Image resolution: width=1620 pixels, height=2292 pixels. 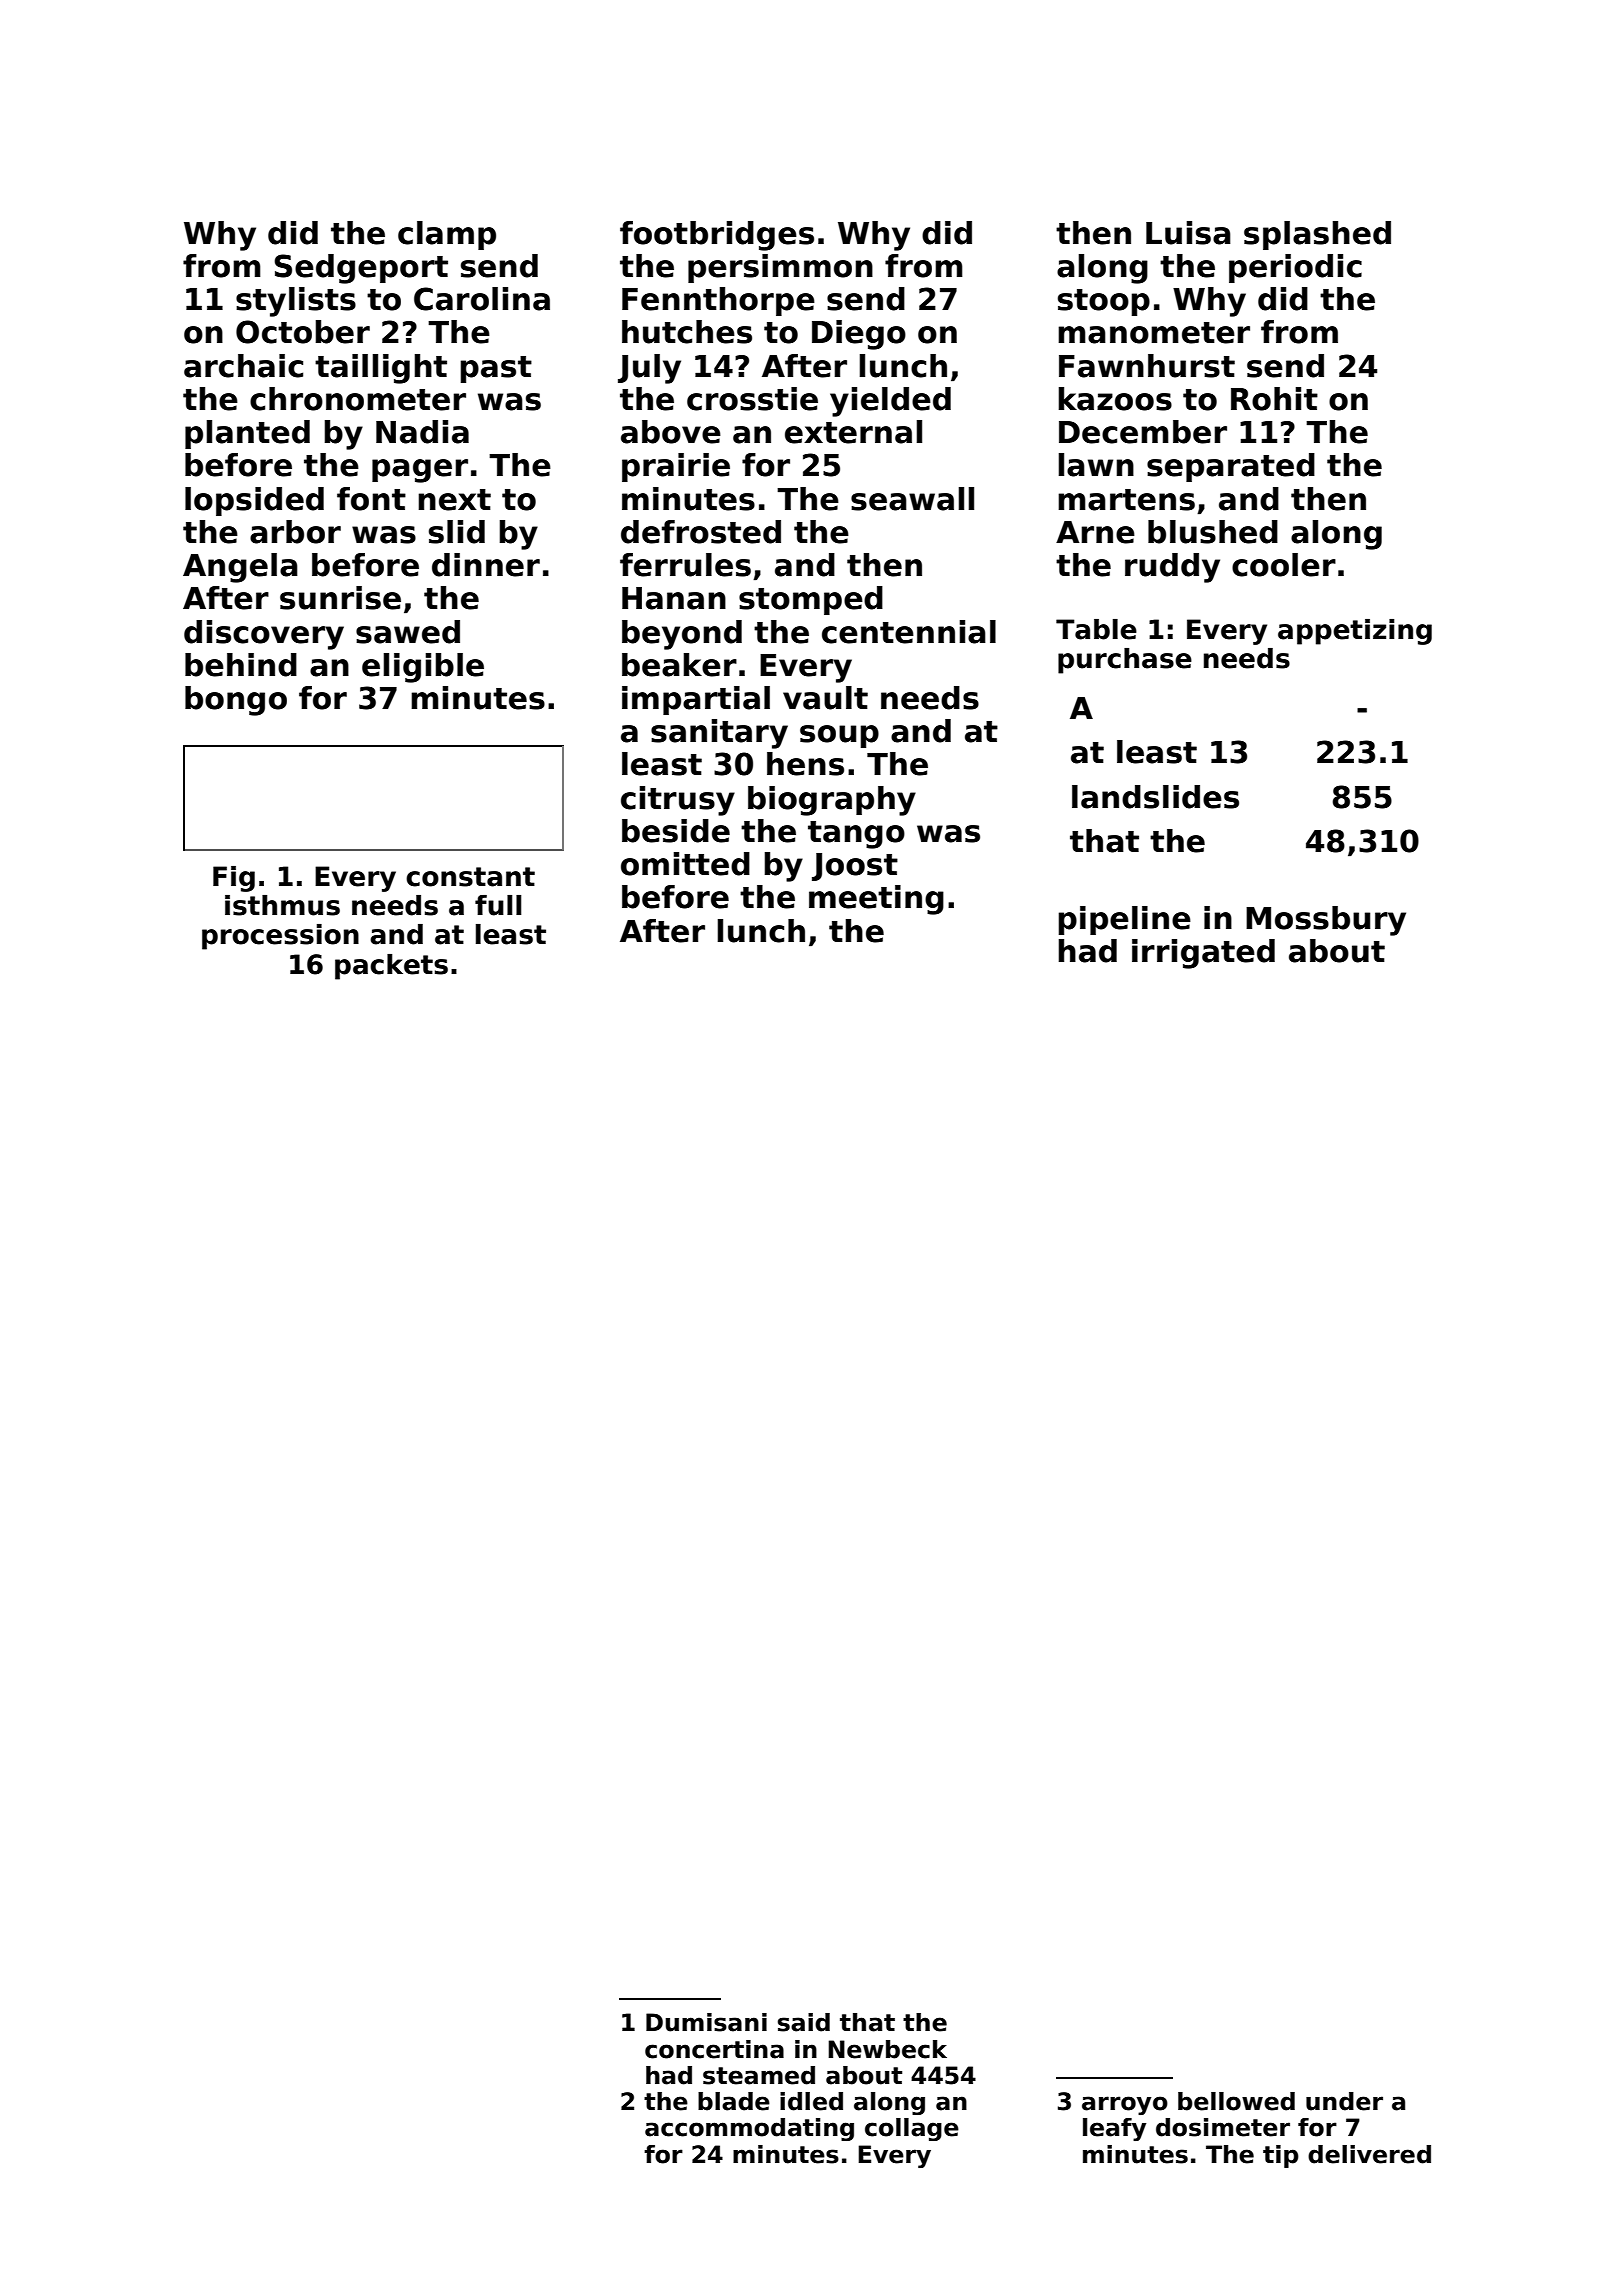 I want to click on tango, so click(x=856, y=835).
